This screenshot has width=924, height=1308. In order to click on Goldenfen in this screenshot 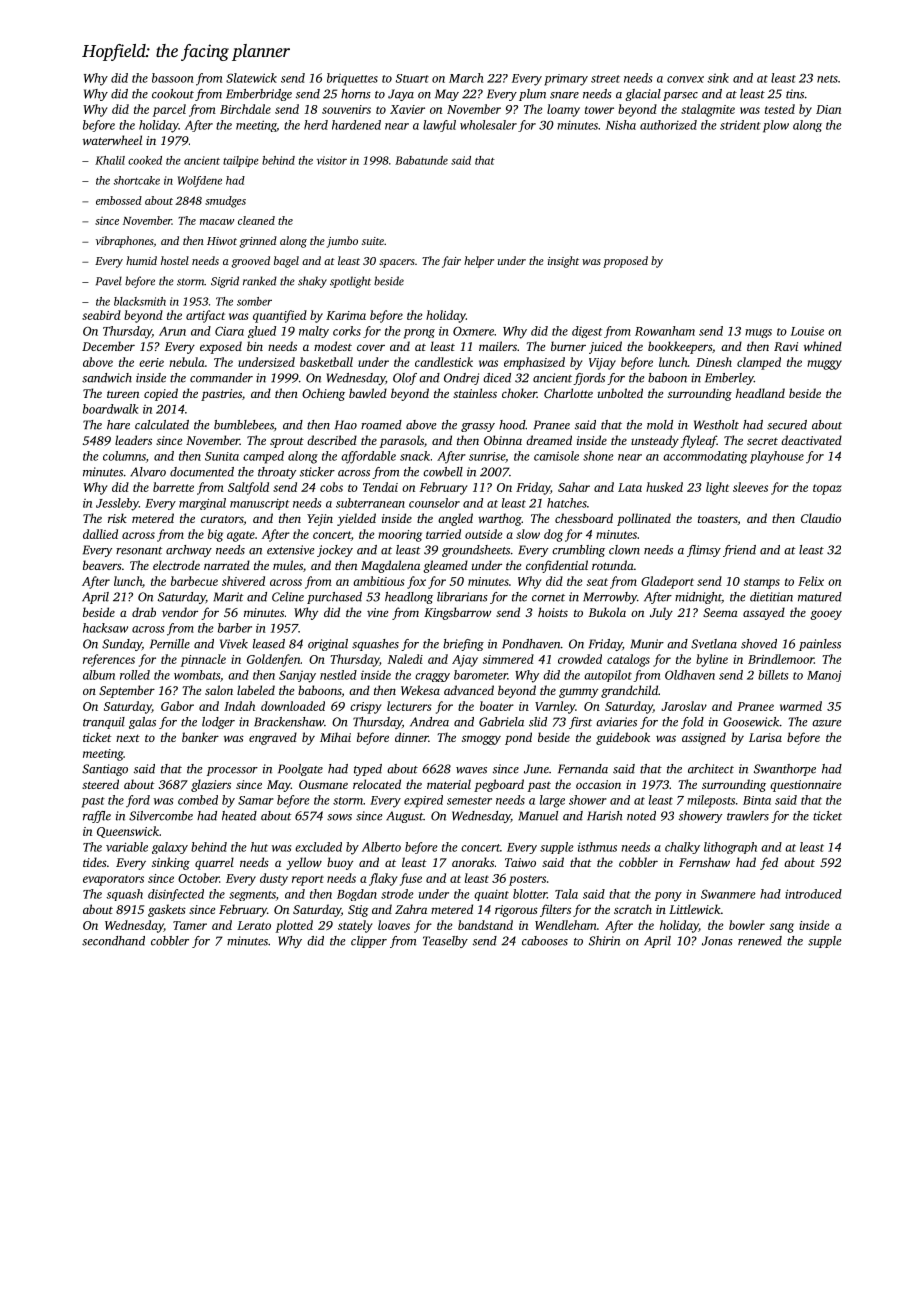, I will do `click(274, 660)`.
